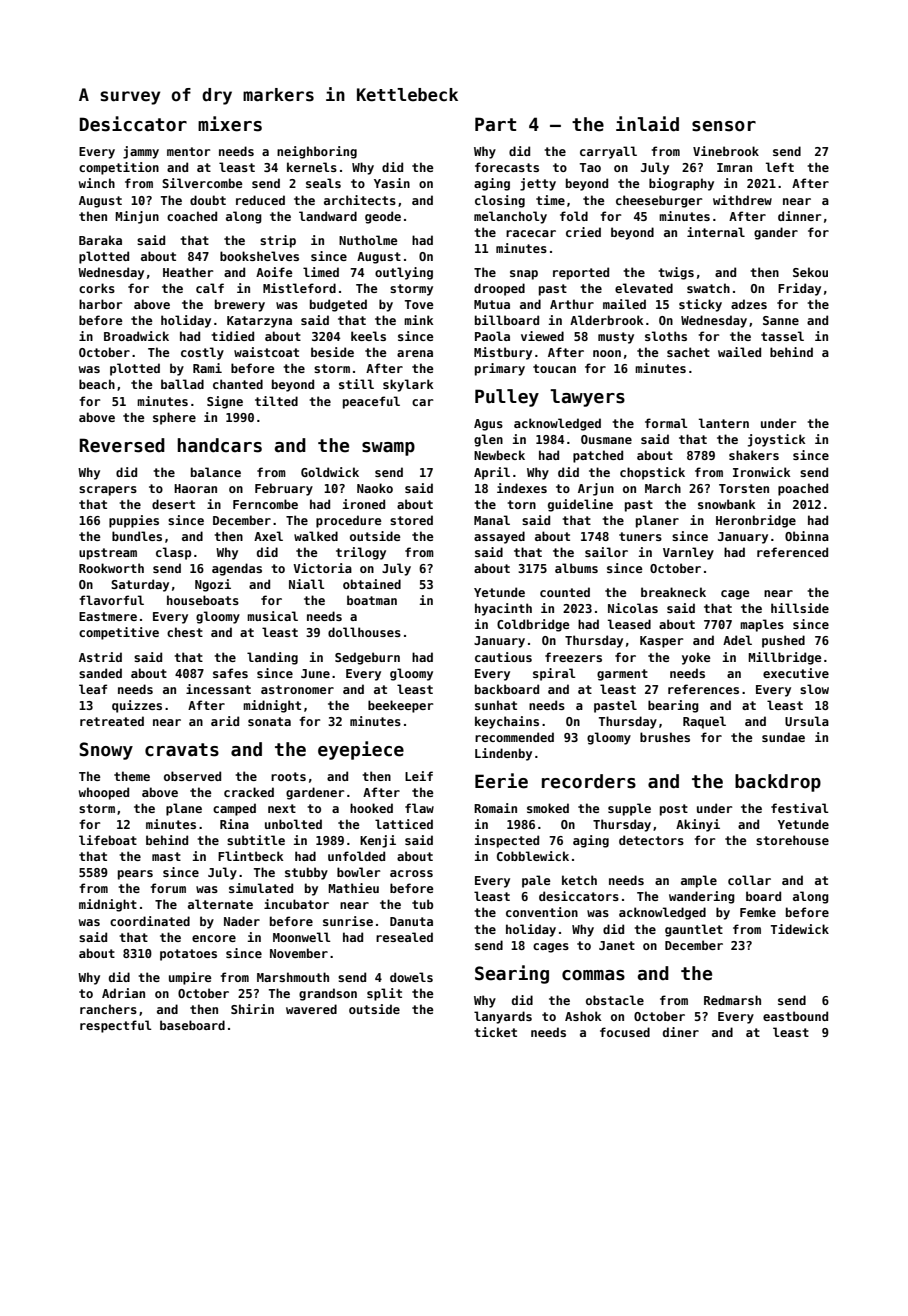 The height and width of the screenshot is (1316, 908). I want to click on waistcoat, so click(266, 352).
